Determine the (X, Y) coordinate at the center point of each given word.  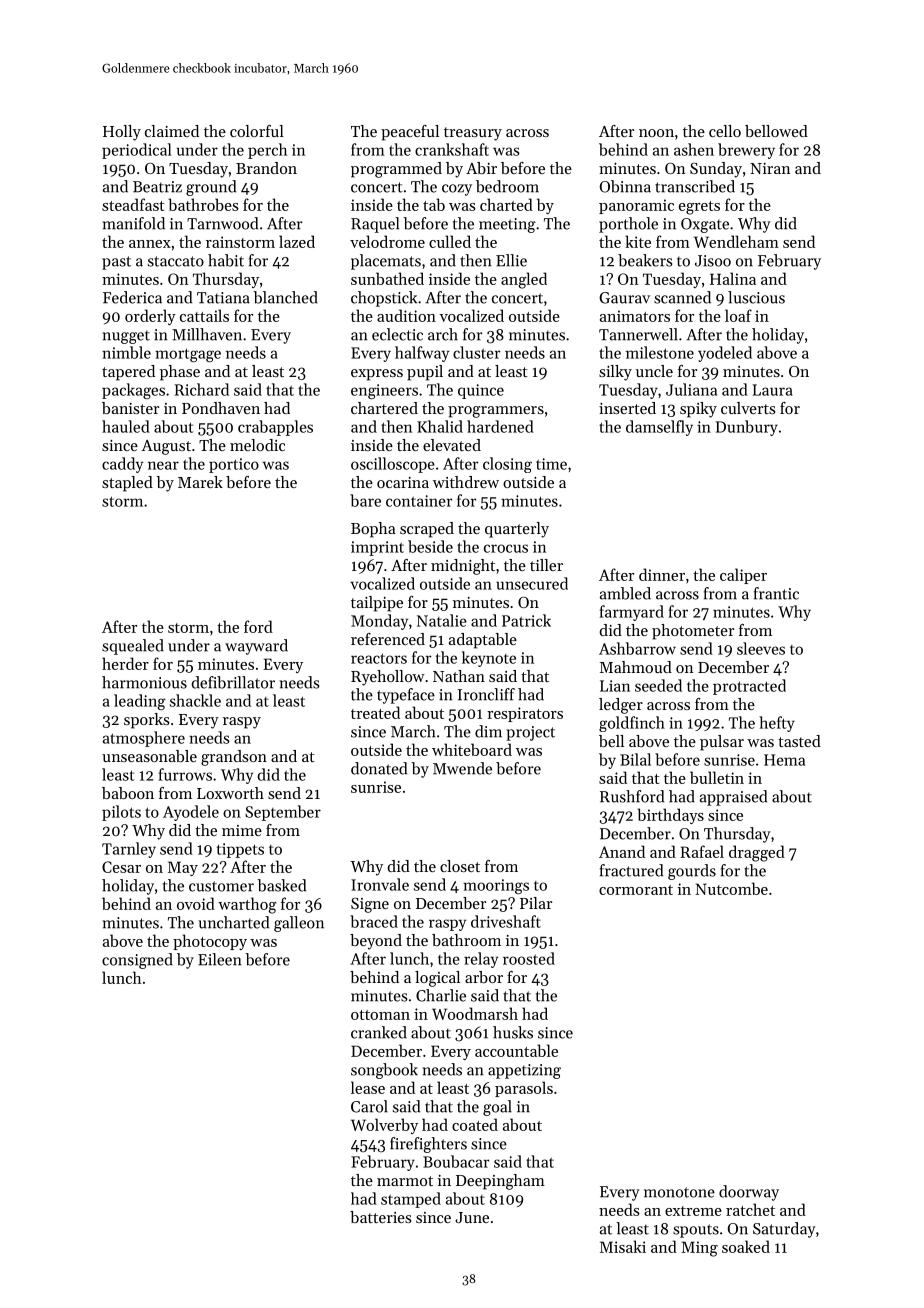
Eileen (220, 959)
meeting (507, 225)
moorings (496, 886)
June (472, 1217)
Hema (784, 760)
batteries (381, 1217)
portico (234, 465)
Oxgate (705, 225)
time (551, 464)
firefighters (428, 1145)
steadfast (133, 204)
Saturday (784, 1230)
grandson (234, 758)
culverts (748, 408)
